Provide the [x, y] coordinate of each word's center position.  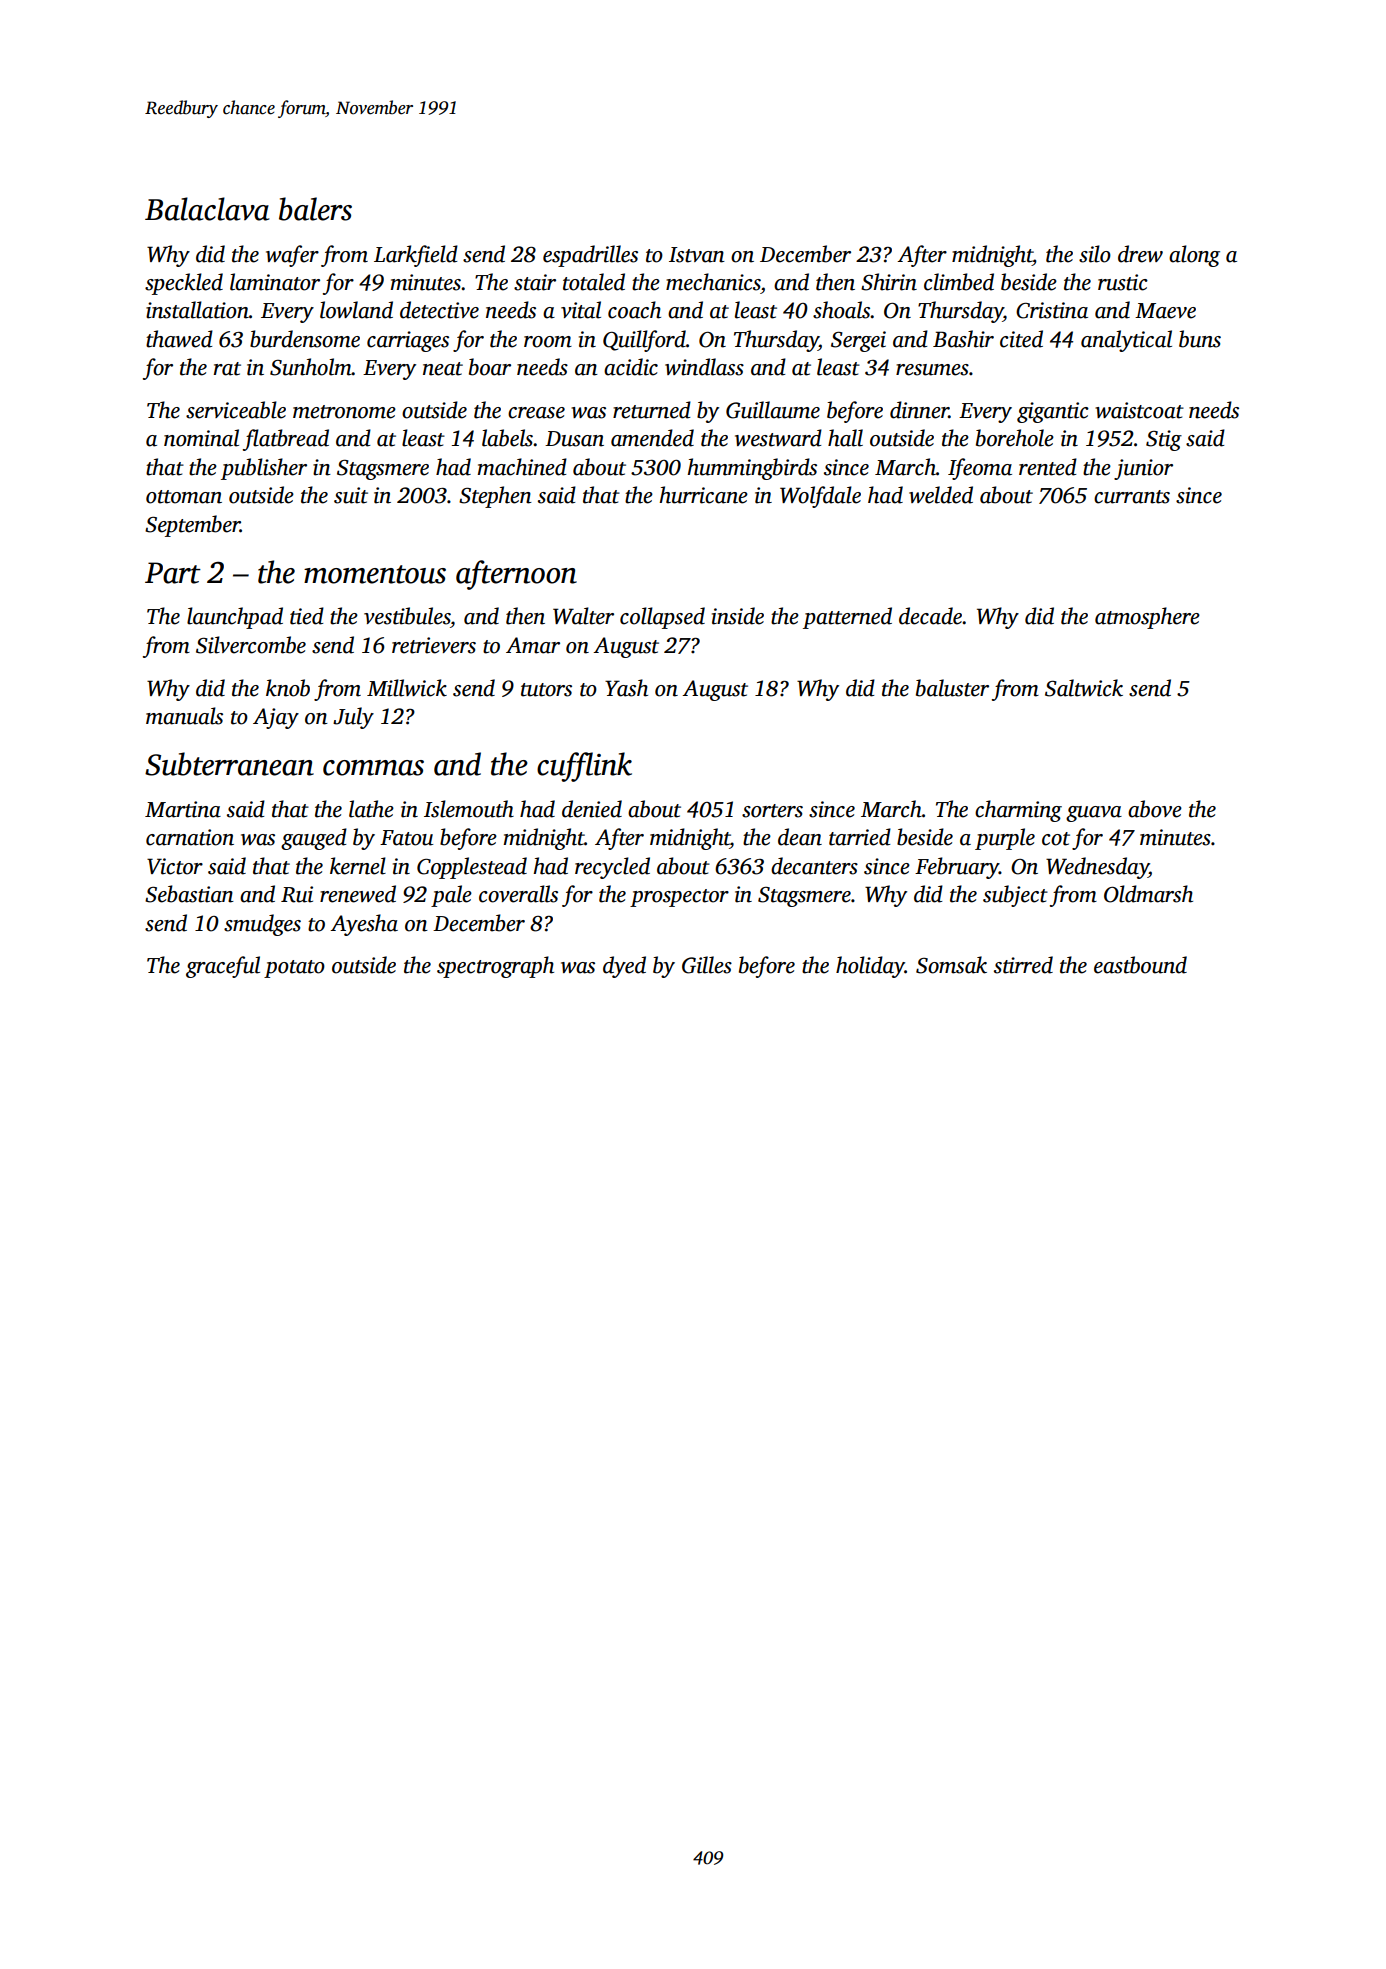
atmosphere [1147, 618]
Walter [583, 616]
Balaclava [207, 209]
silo [1095, 254]
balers [315, 209]
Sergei [858, 341]
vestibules [407, 616]
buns [1200, 339]
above [1155, 809]
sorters [772, 811]
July [353, 718]
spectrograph [495, 967]
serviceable [236, 410]
